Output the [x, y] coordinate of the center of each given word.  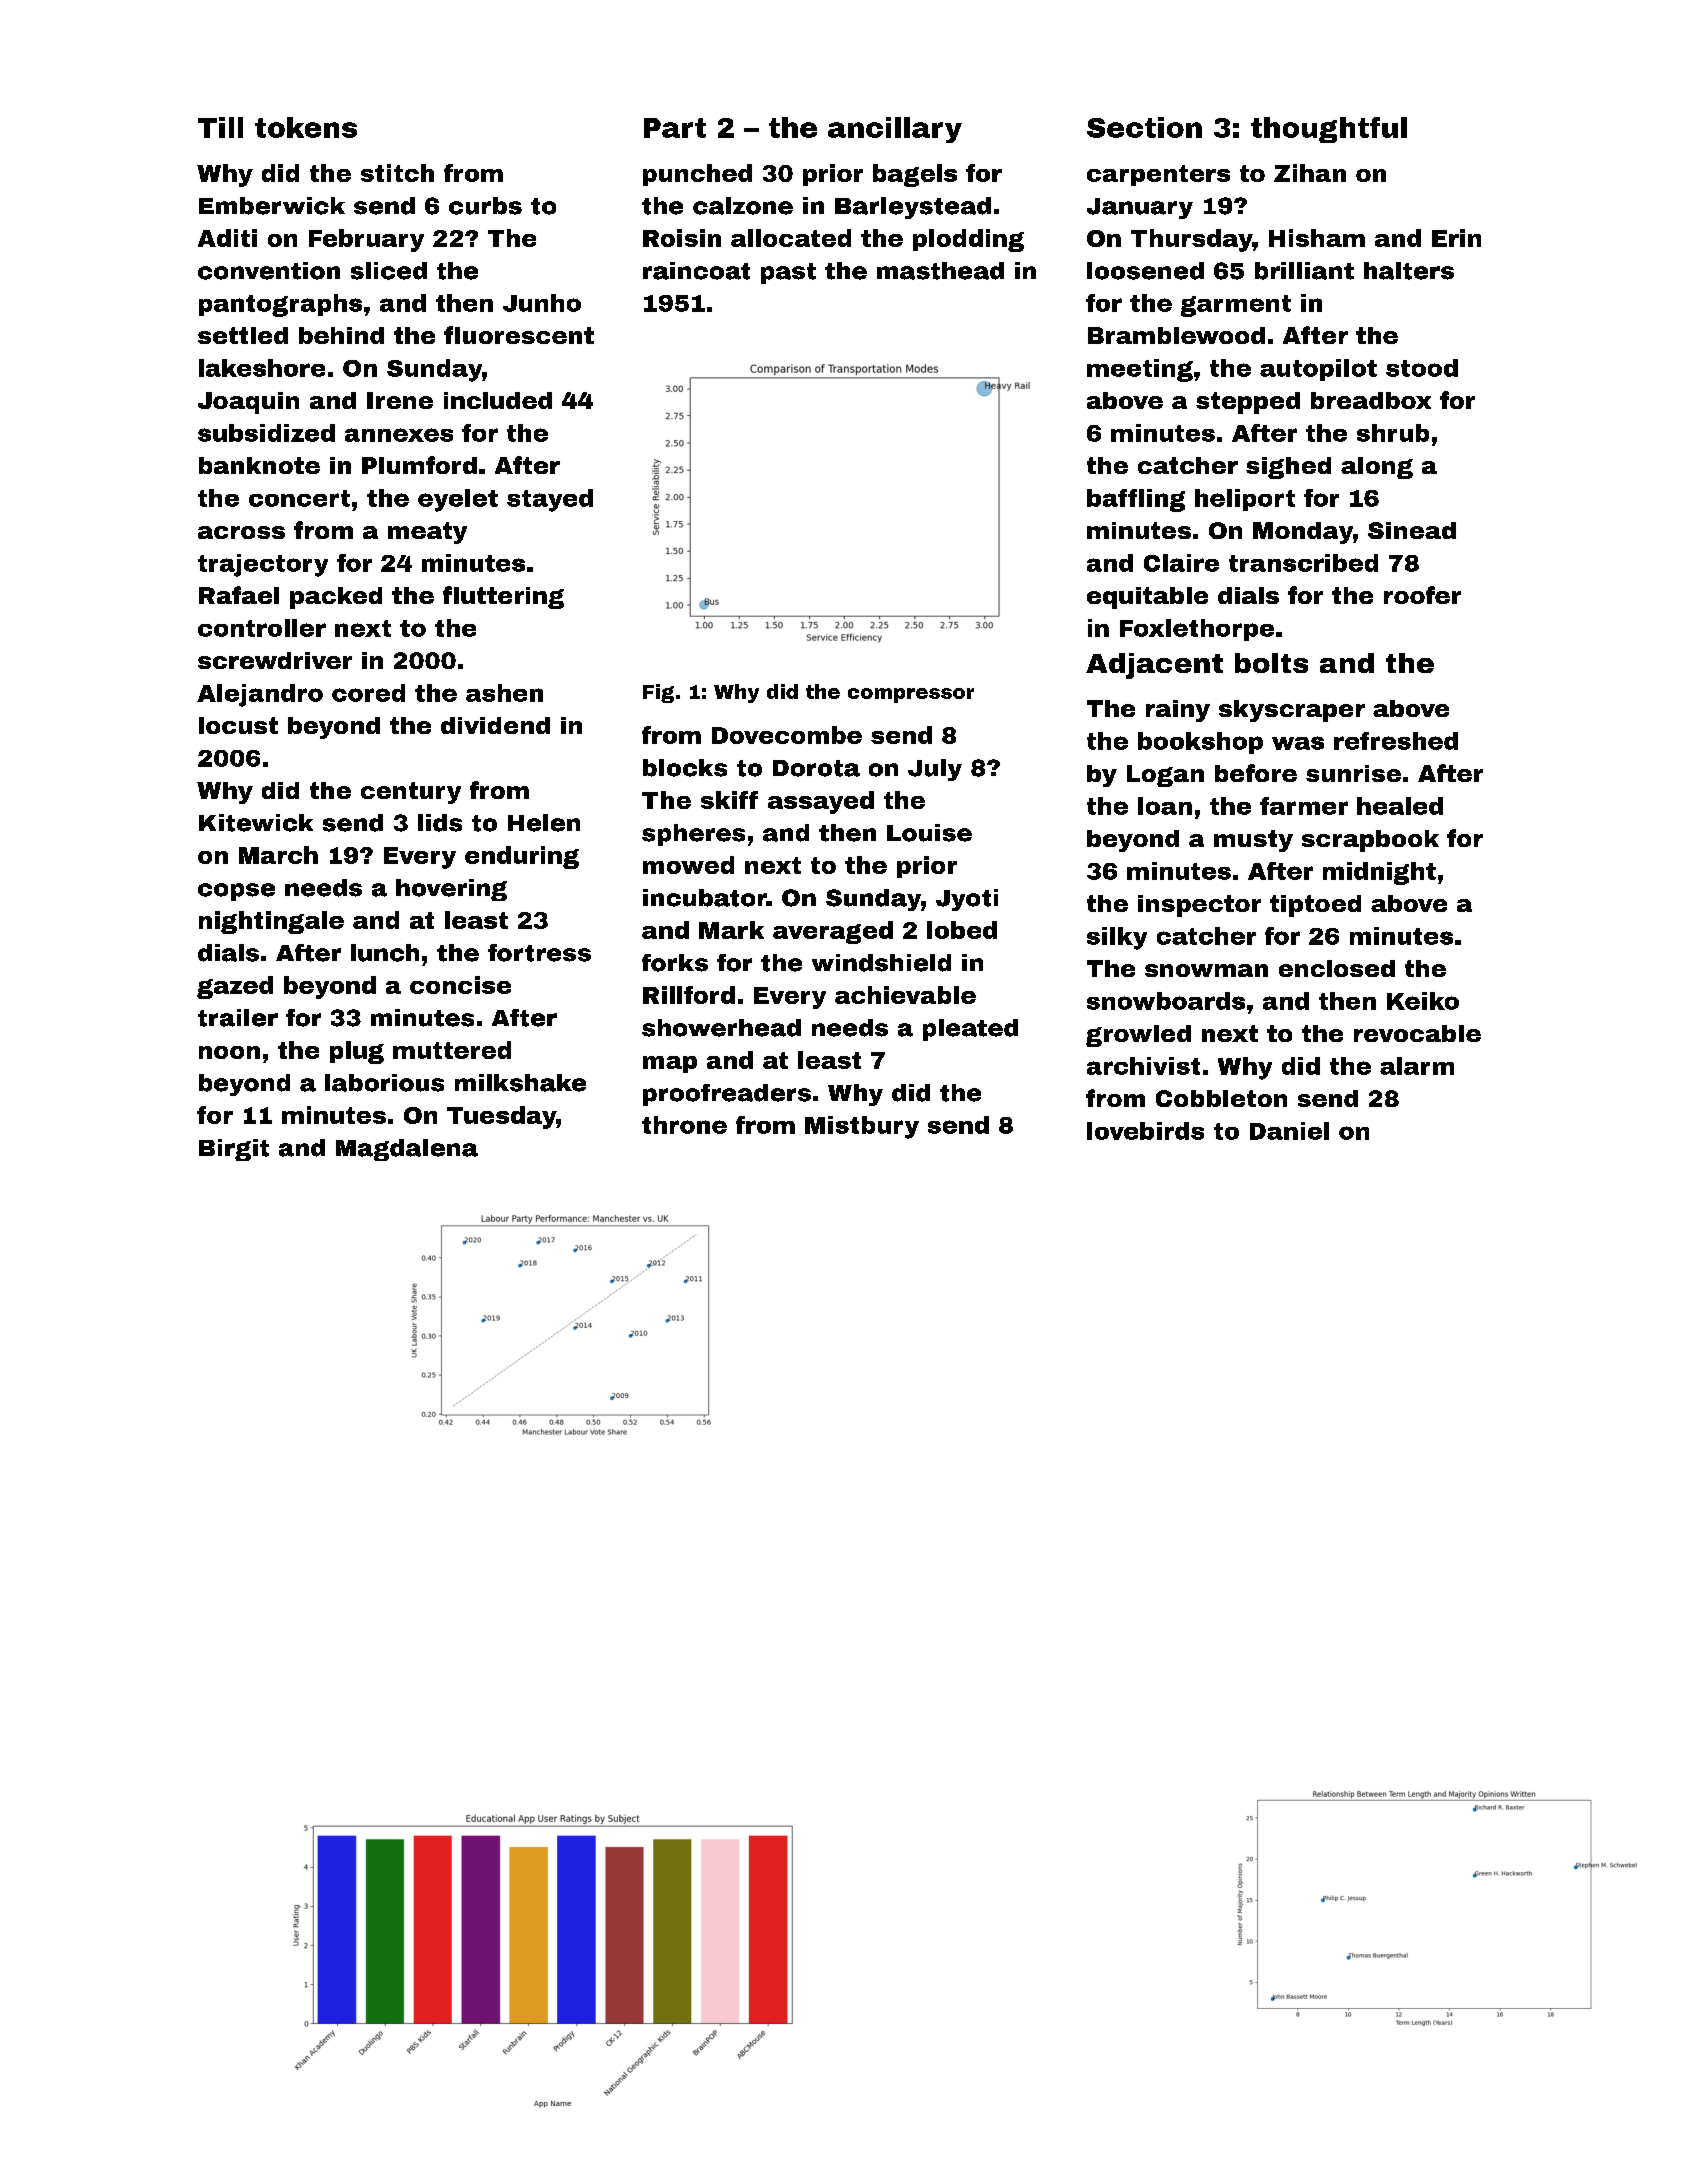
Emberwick [272, 206]
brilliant [1304, 271]
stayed [550, 500]
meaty [427, 533]
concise [460, 985]
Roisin [682, 238]
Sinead [1412, 530]
